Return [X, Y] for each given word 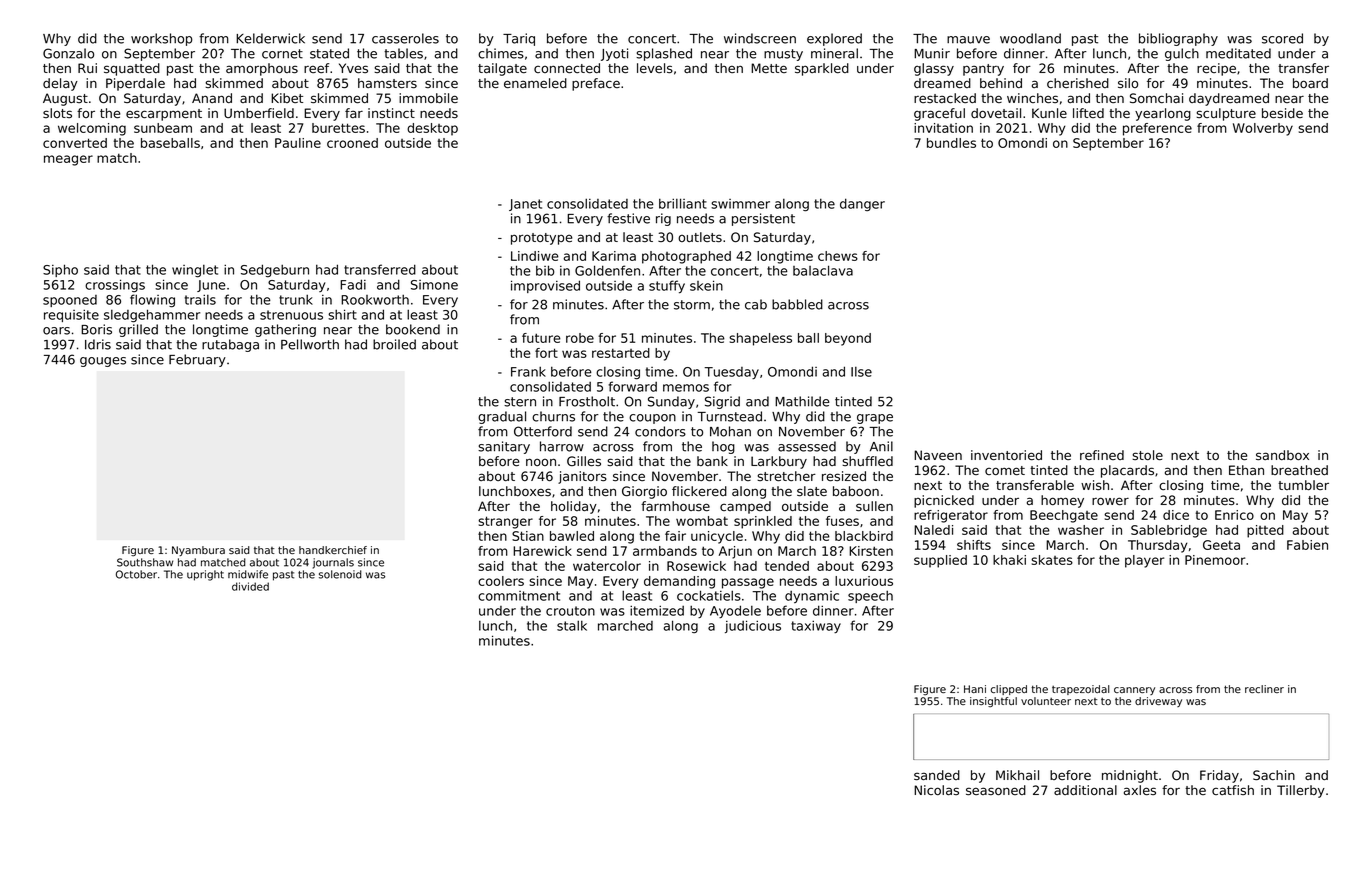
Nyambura [198, 551]
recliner [1264, 689]
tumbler [1303, 485]
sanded [937, 775]
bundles [951, 143]
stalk [572, 625]
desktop [432, 129]
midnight [1130, 776]
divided [250, 586]
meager [68, 160]
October [136, 574]
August [65, 99]
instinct [391, 113]
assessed [807, 446]
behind [1001, 83]
